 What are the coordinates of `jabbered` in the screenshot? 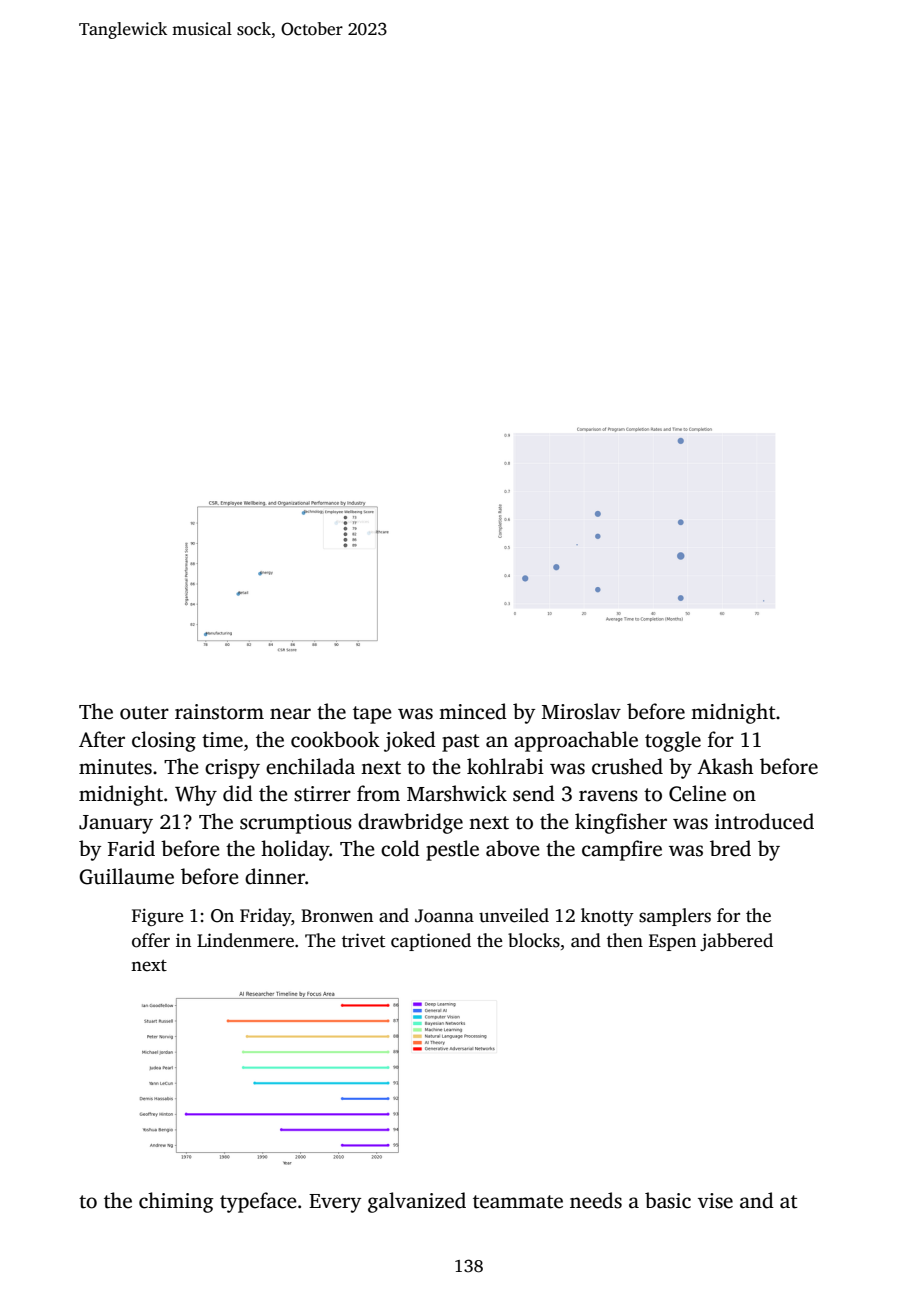 It's located at (736, 942).
